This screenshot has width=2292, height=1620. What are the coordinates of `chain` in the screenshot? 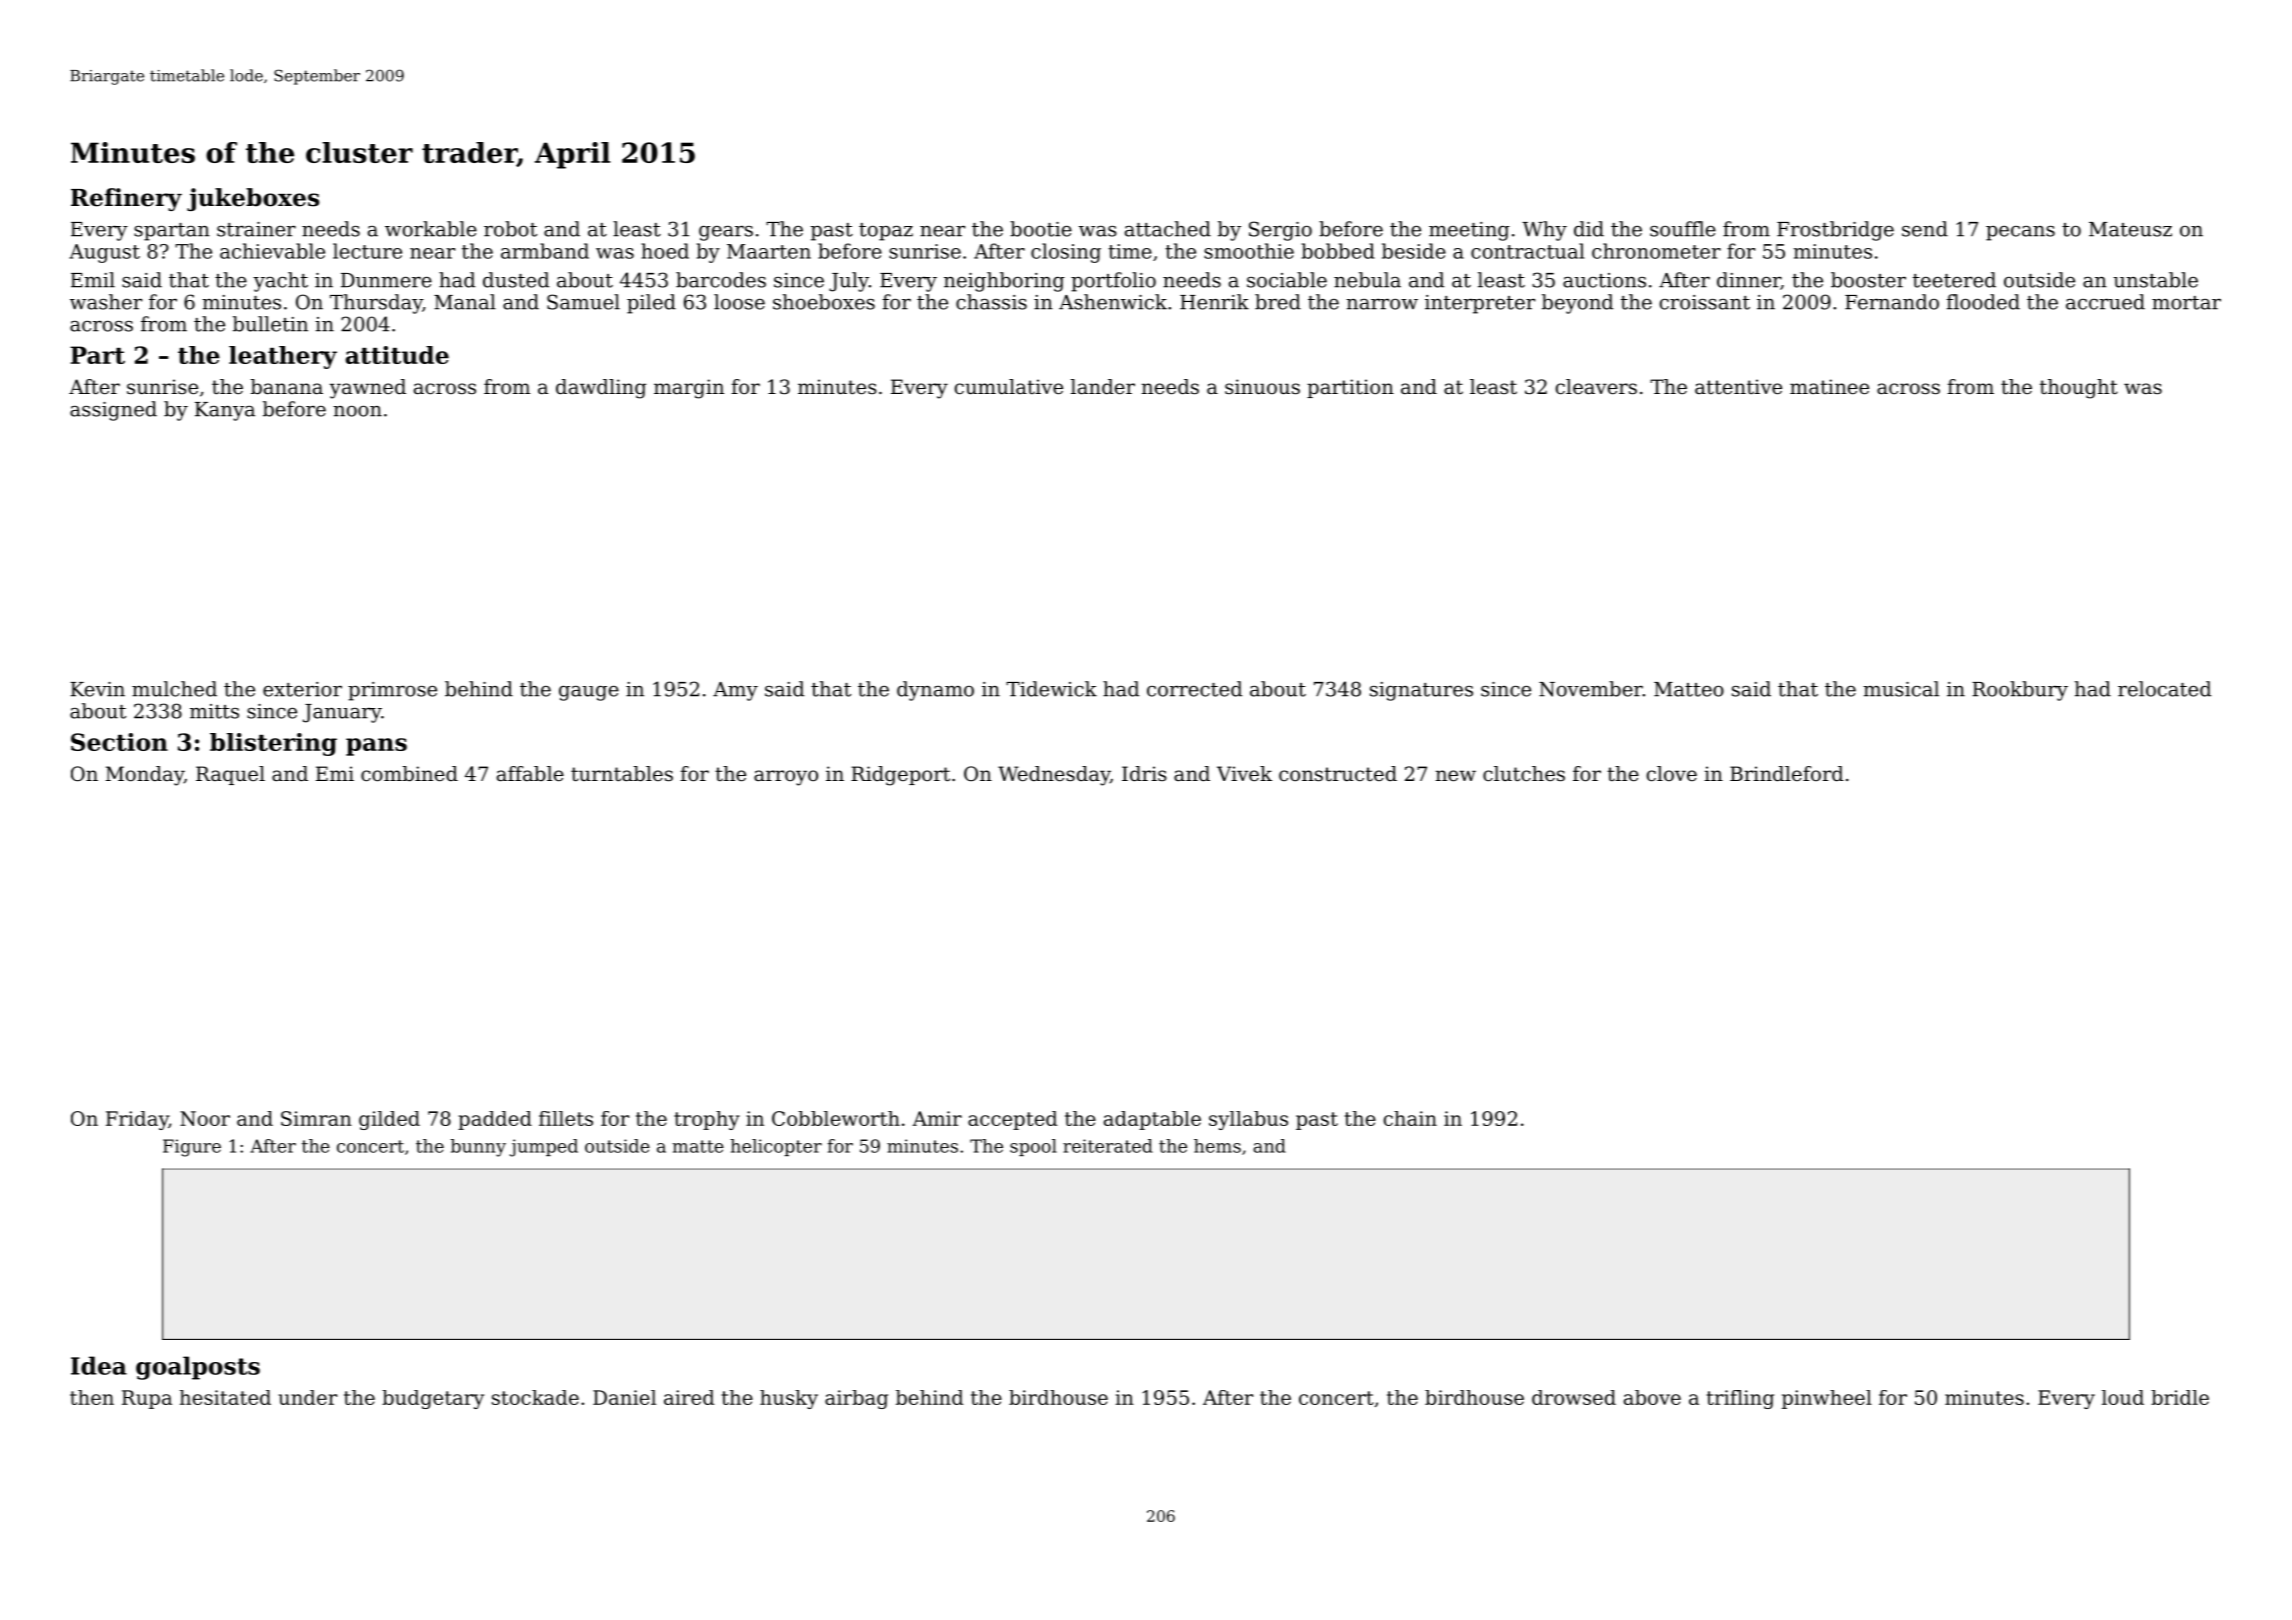 It's located at (1410, 1118).
